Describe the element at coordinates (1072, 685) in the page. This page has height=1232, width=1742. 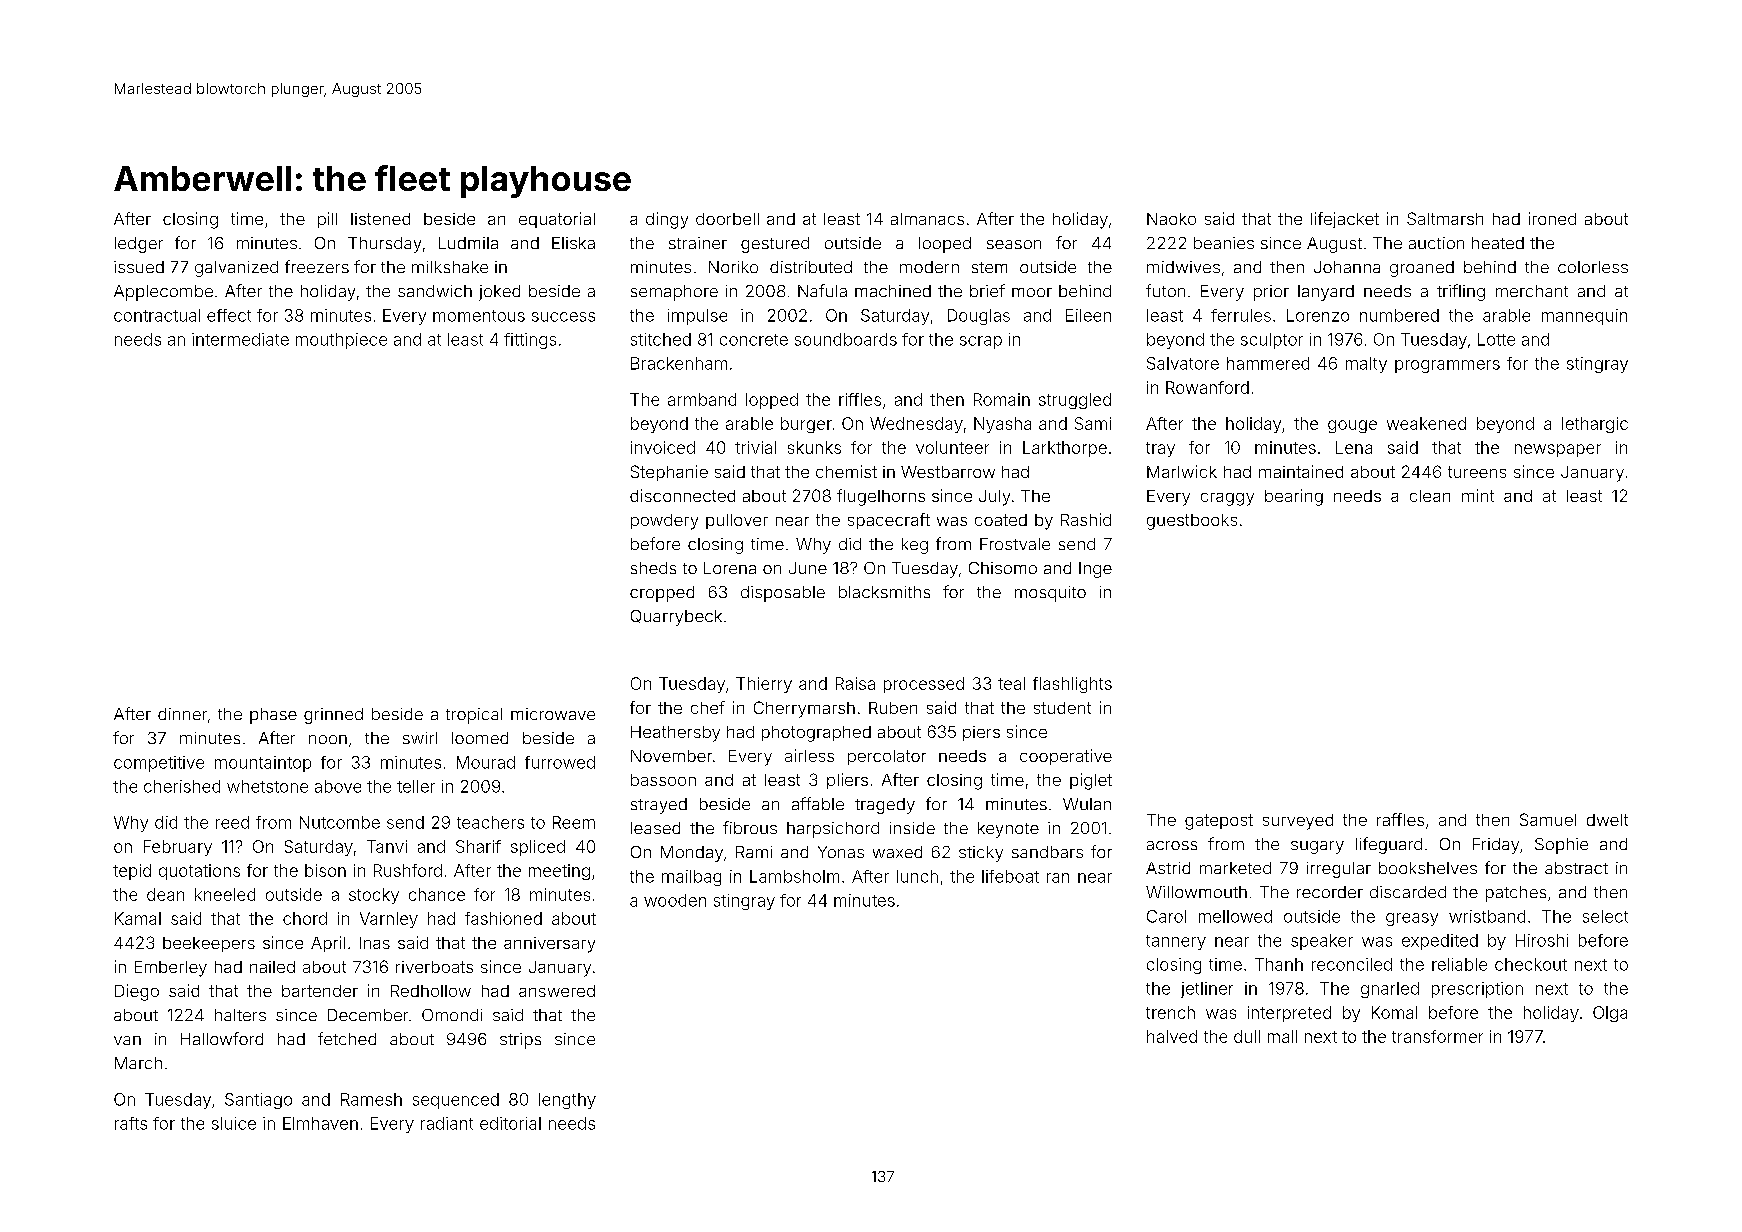
I see `flashlights` at that location.
